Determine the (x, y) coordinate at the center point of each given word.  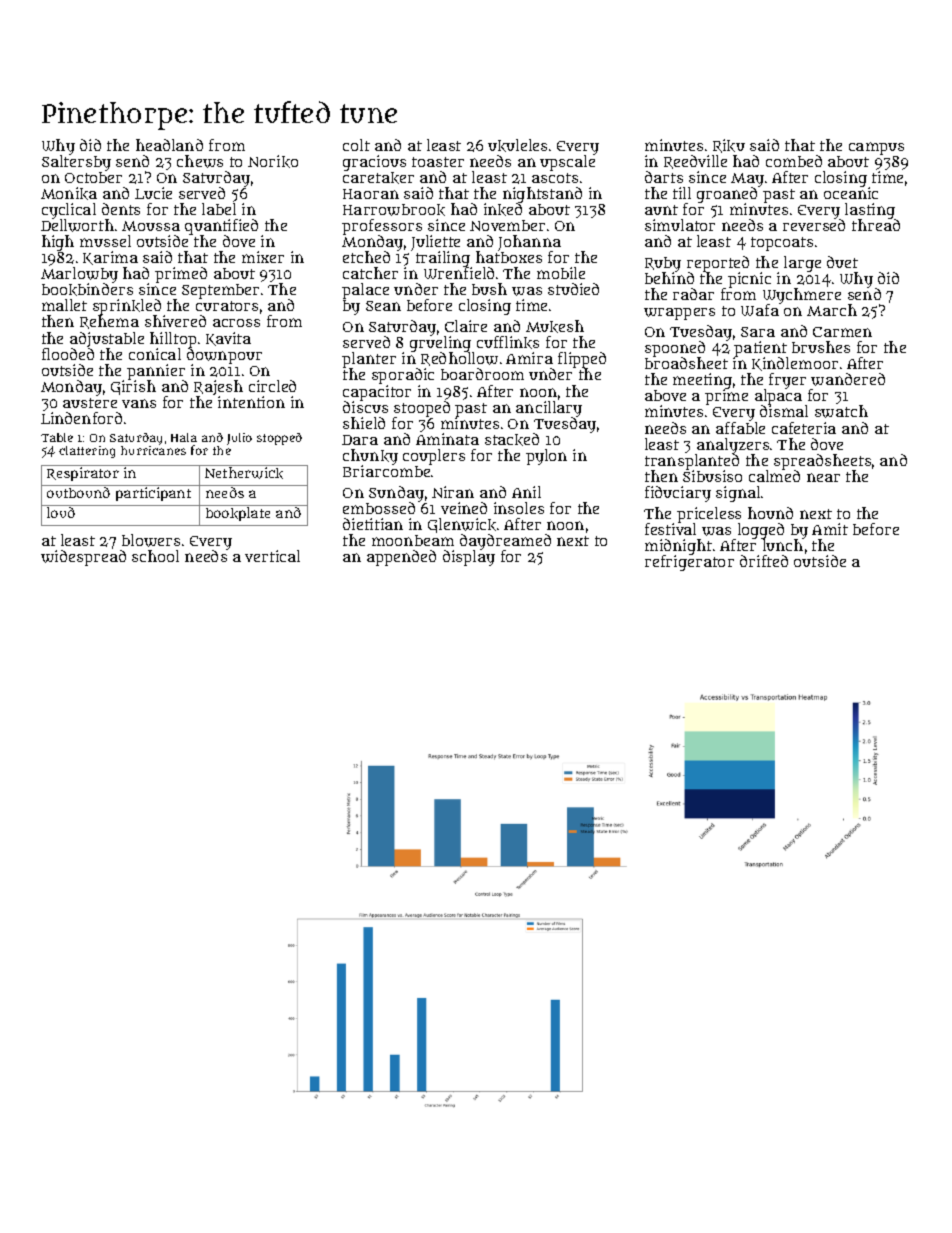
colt (356, 145)
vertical (272, 556)
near (823, 477)
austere (90, 403)
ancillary (549, 409)
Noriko (273, 161)
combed (794, 161)
